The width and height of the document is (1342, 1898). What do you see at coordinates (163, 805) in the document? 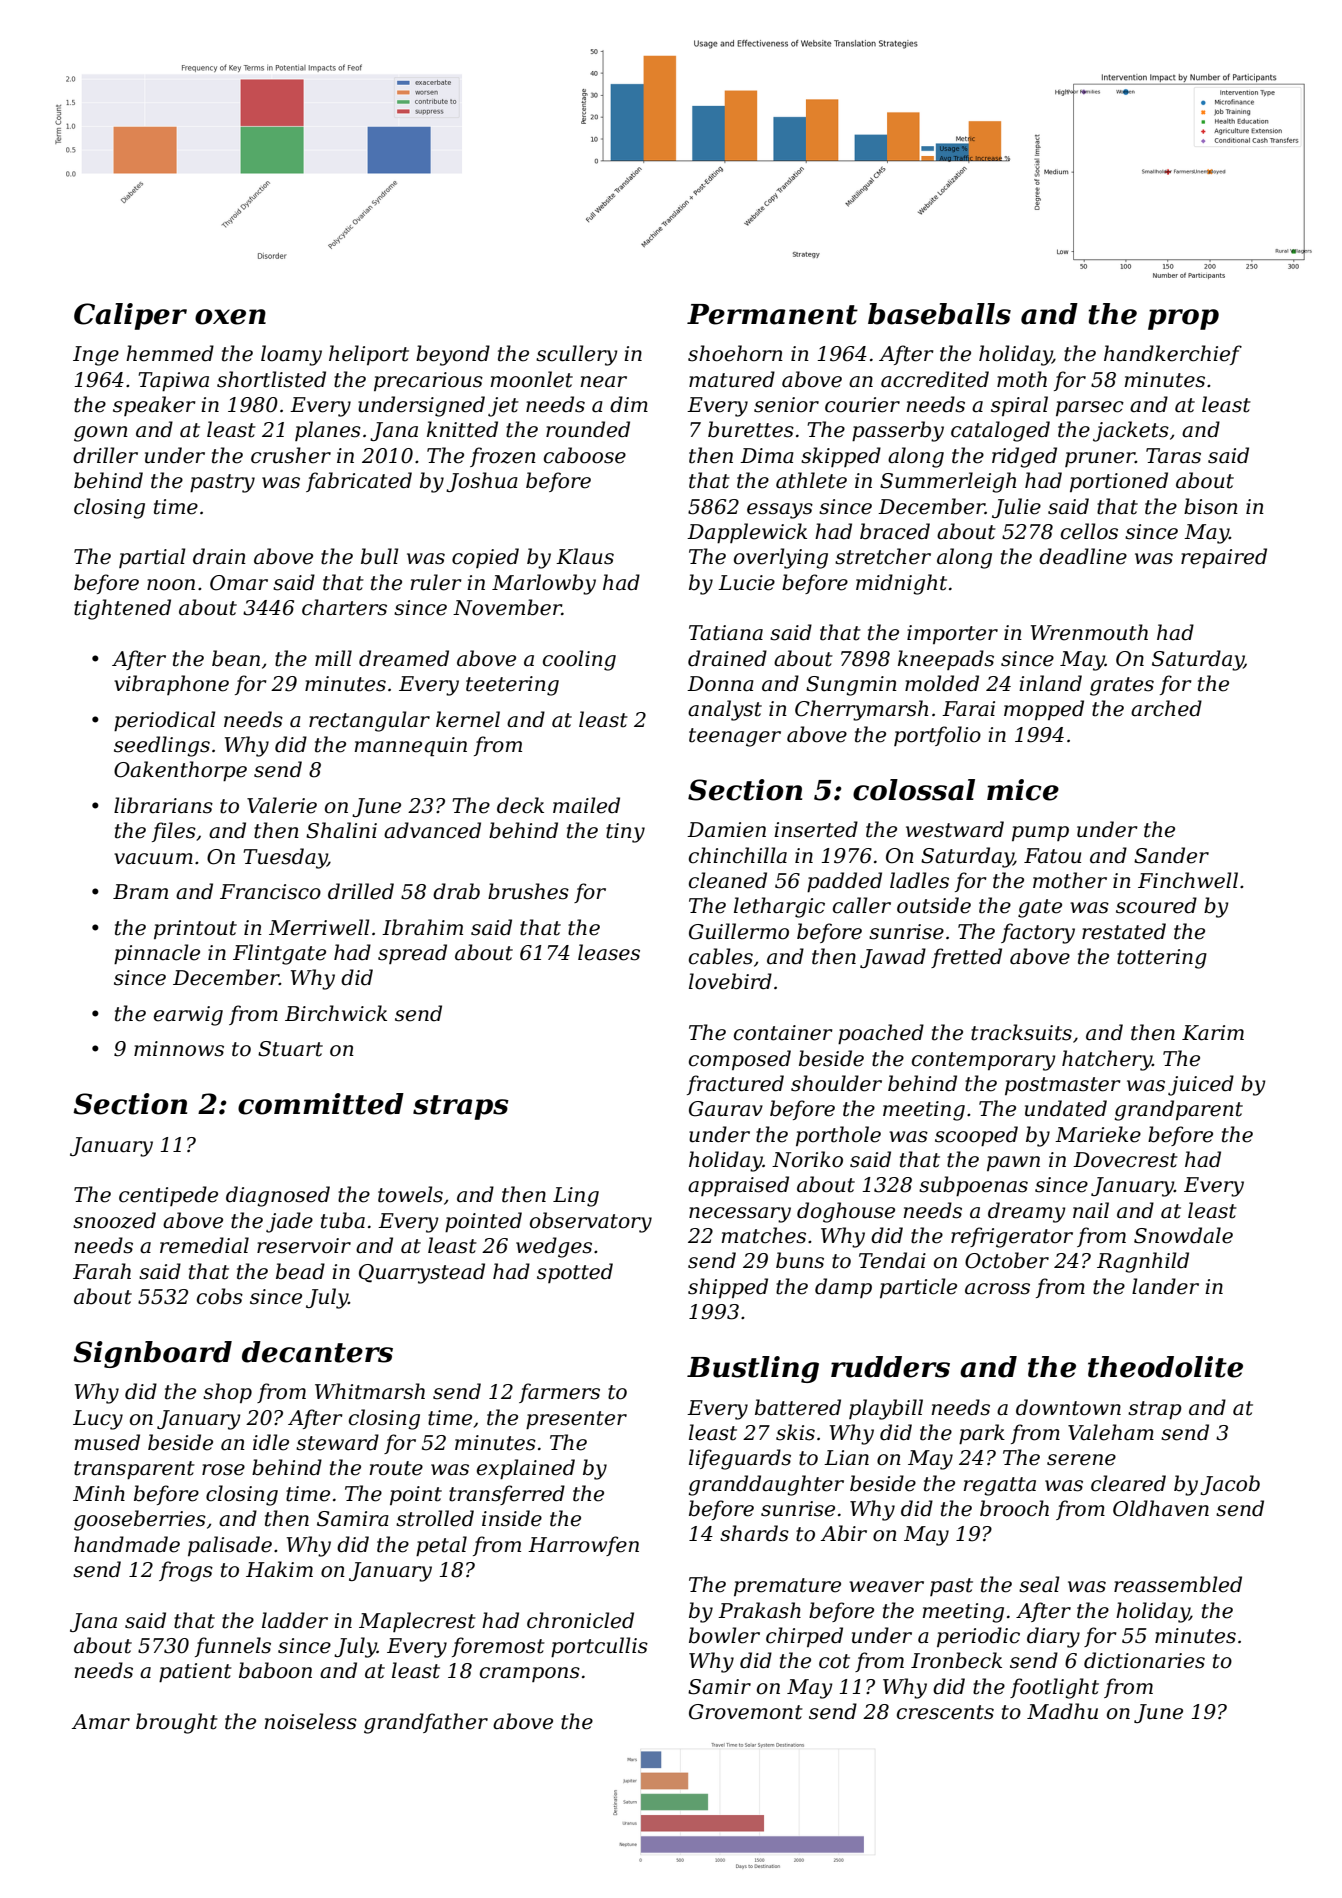
I see `librarians` at bounding box center [163, 805].
